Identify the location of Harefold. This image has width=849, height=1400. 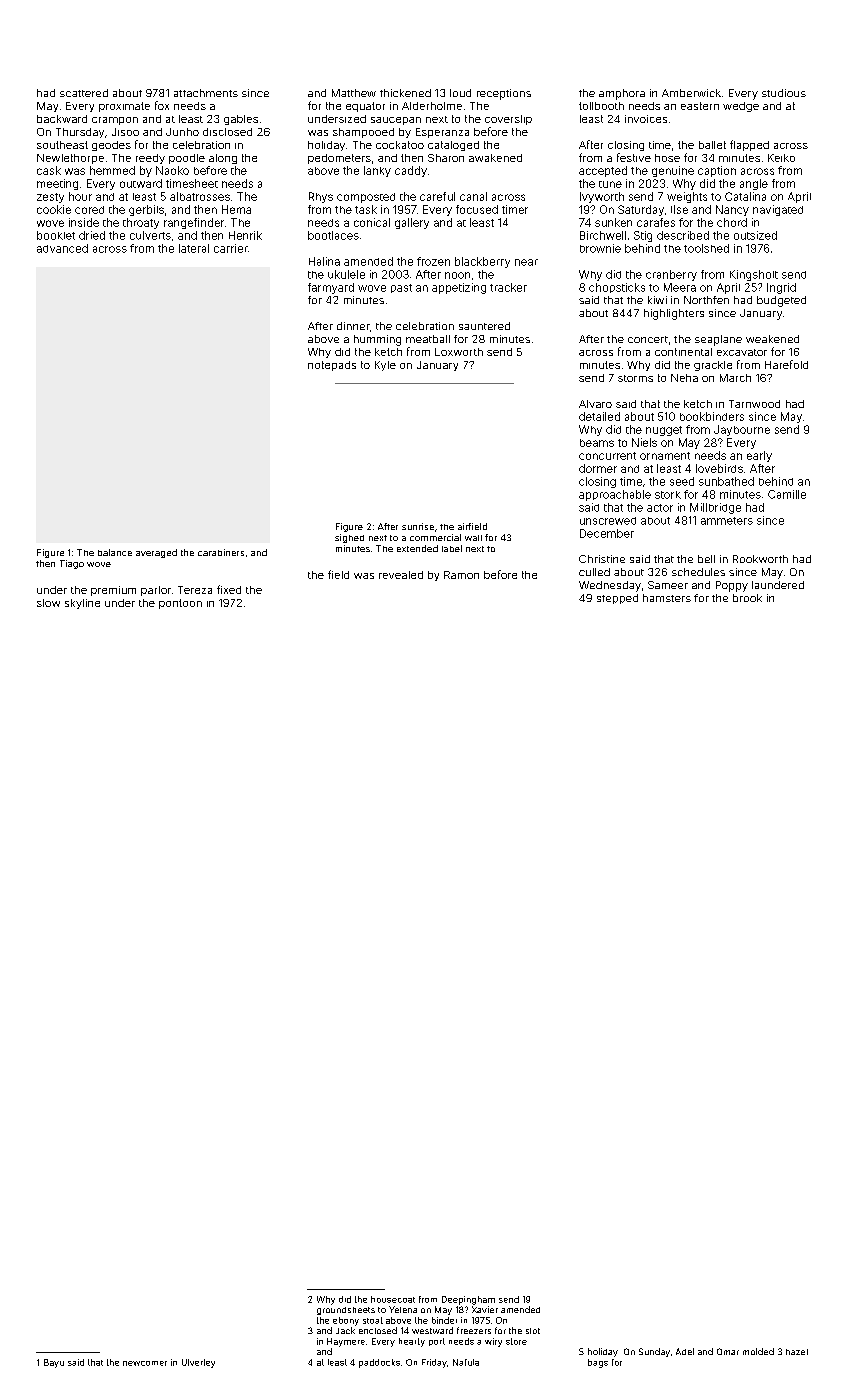
(786, 364).
